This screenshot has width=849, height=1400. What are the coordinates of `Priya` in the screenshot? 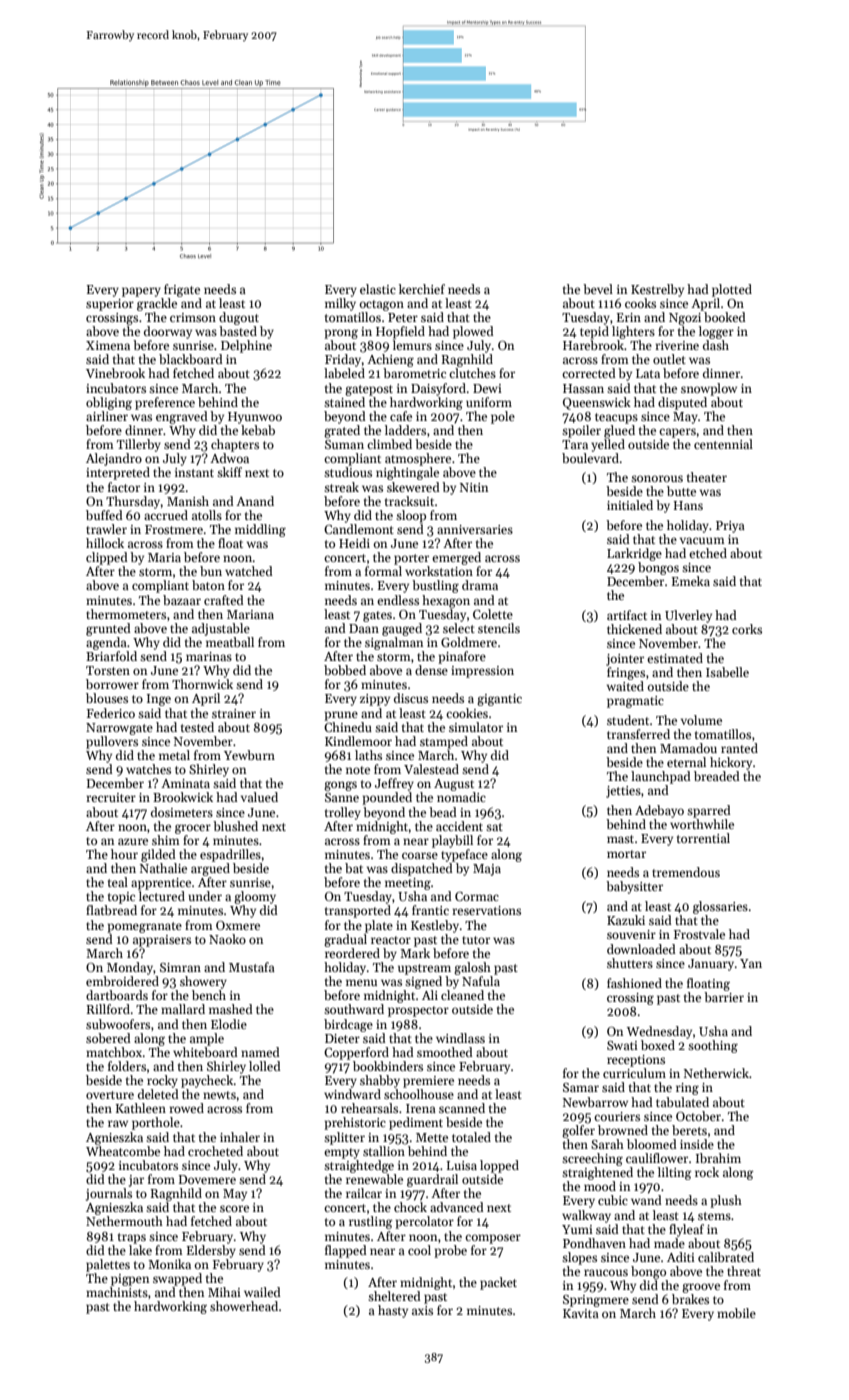 It's located at (730, 527).
